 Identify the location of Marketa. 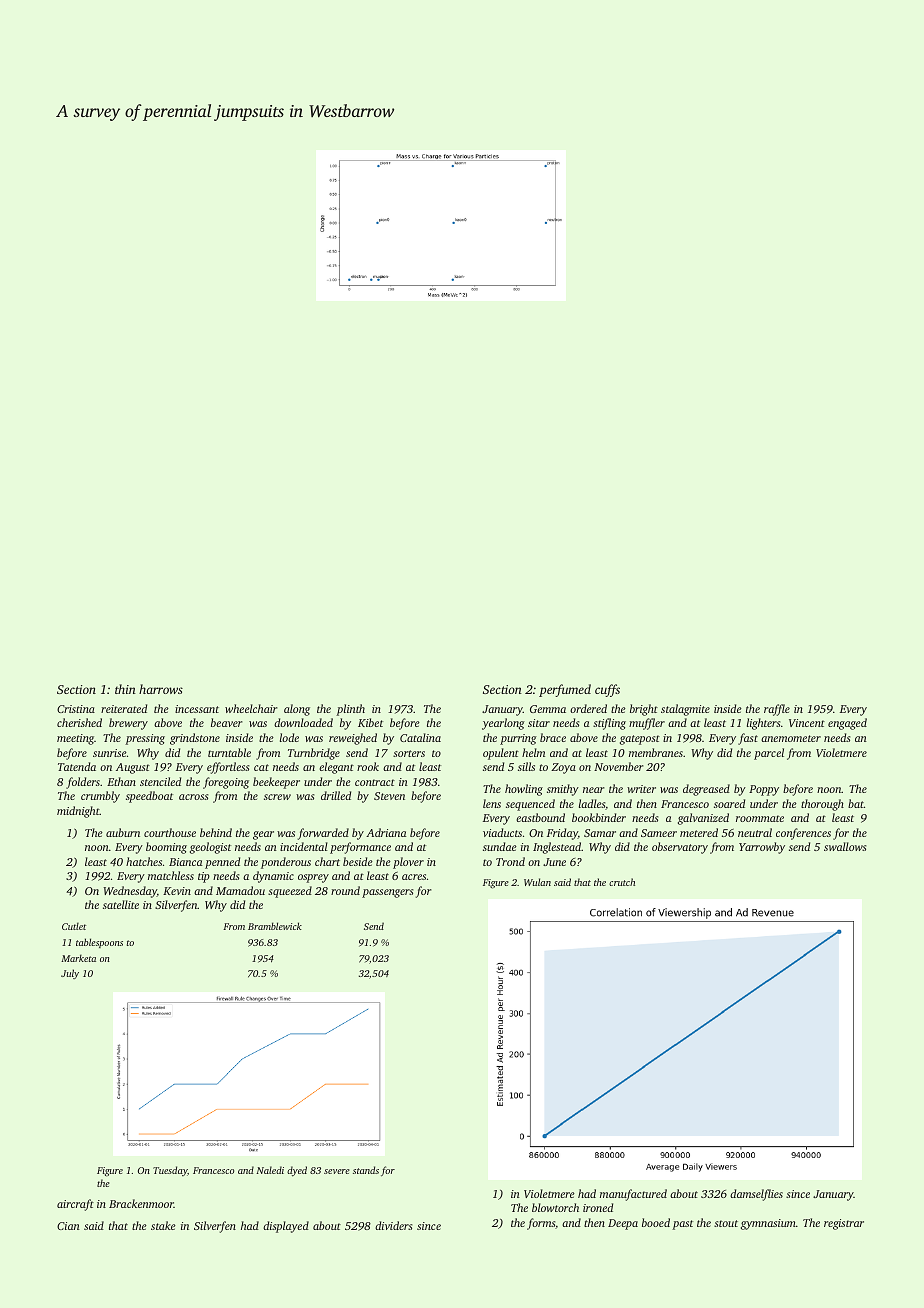
(78, 958).
